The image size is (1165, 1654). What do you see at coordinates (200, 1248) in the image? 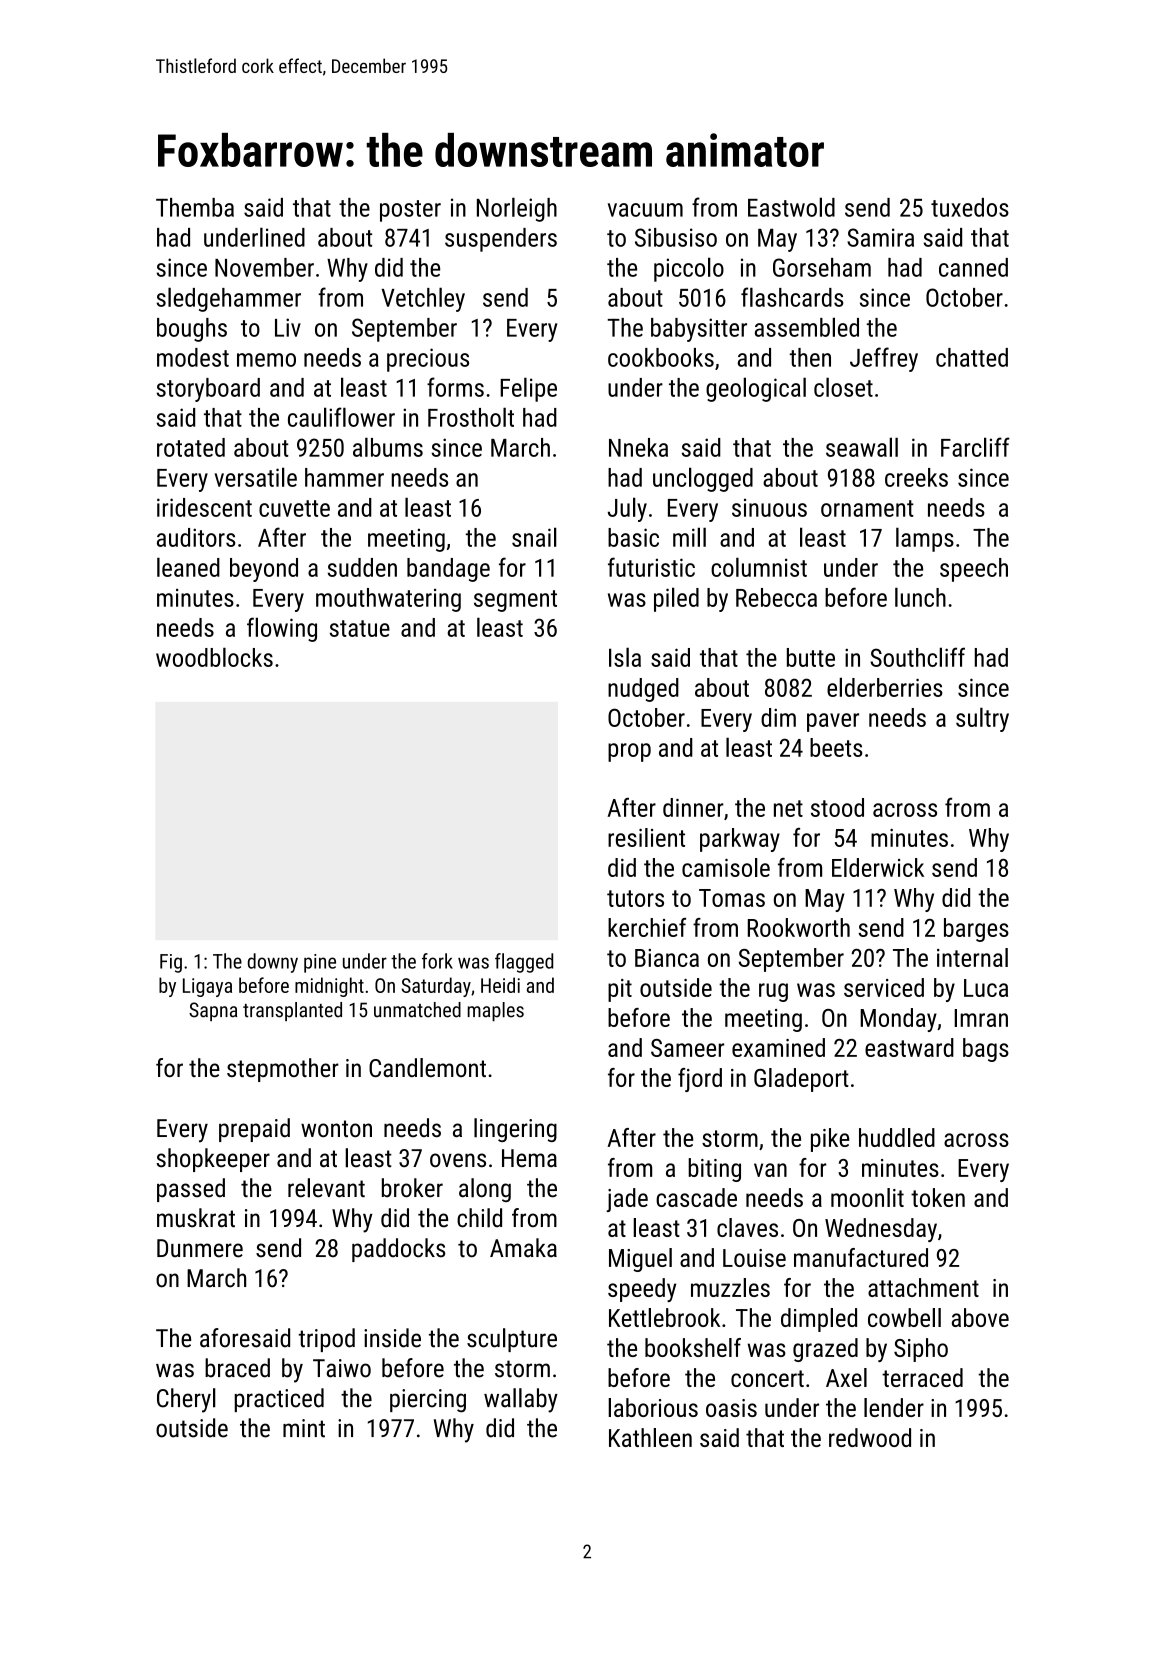
I see `Dunmere` at bounding box center [200, 1248].
